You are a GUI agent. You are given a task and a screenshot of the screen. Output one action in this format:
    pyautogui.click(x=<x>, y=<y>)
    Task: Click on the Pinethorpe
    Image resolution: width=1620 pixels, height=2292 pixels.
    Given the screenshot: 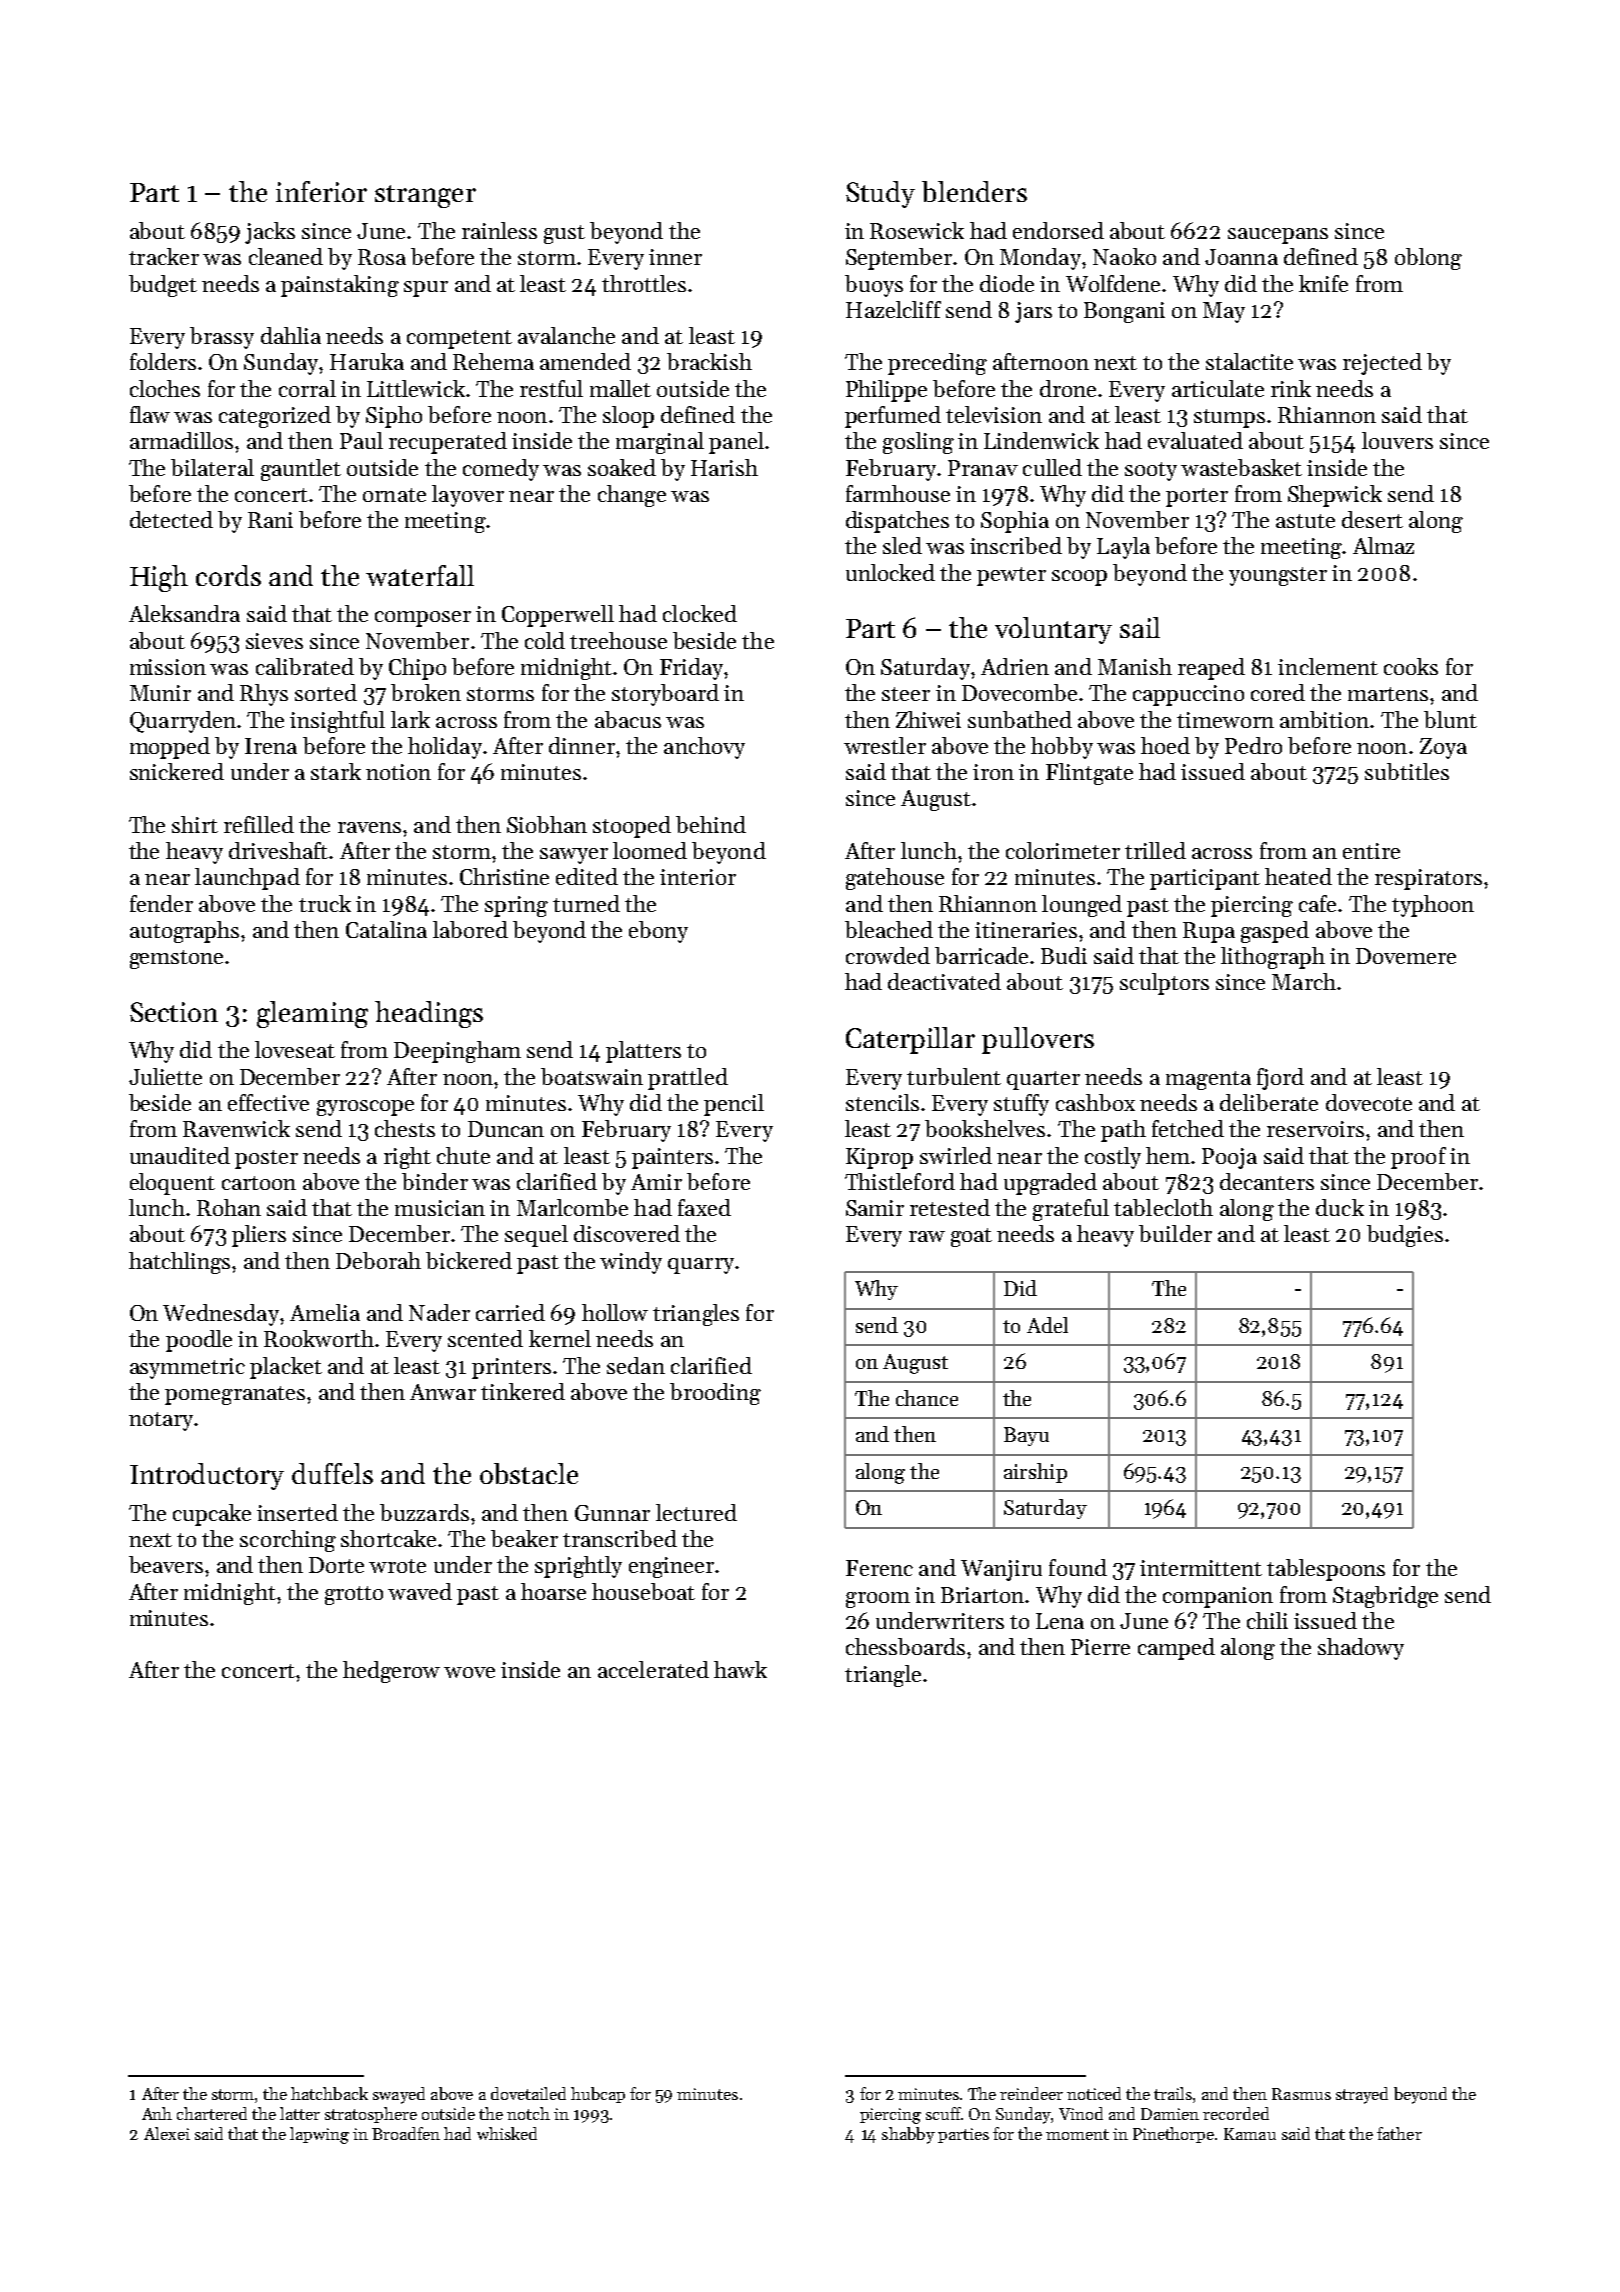 What is the action you would take?
    pyautogui.click(x=1173, y=2135)
